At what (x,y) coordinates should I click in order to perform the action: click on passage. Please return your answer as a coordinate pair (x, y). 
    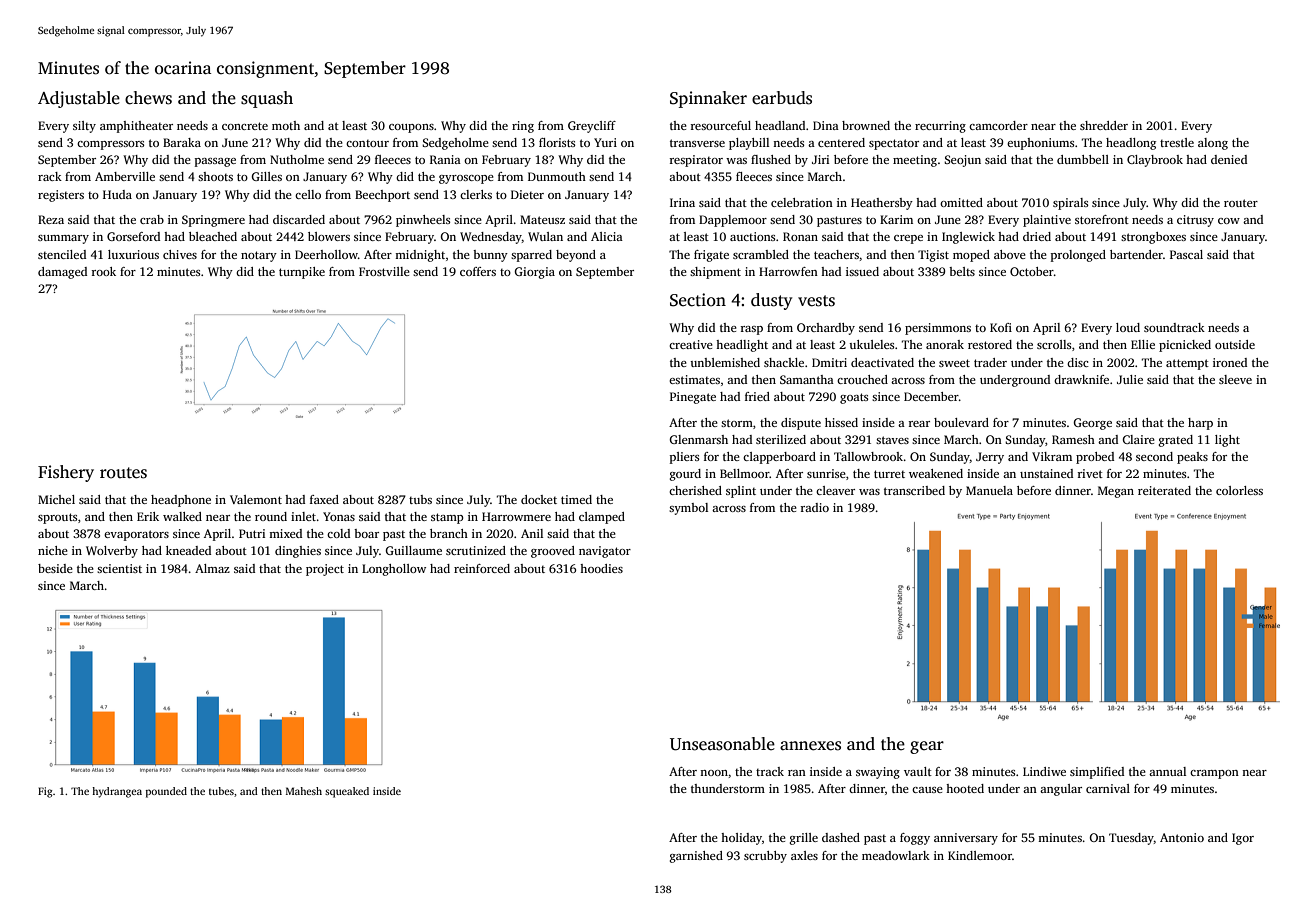
    Looking at the image, I should click on (215, 162).
